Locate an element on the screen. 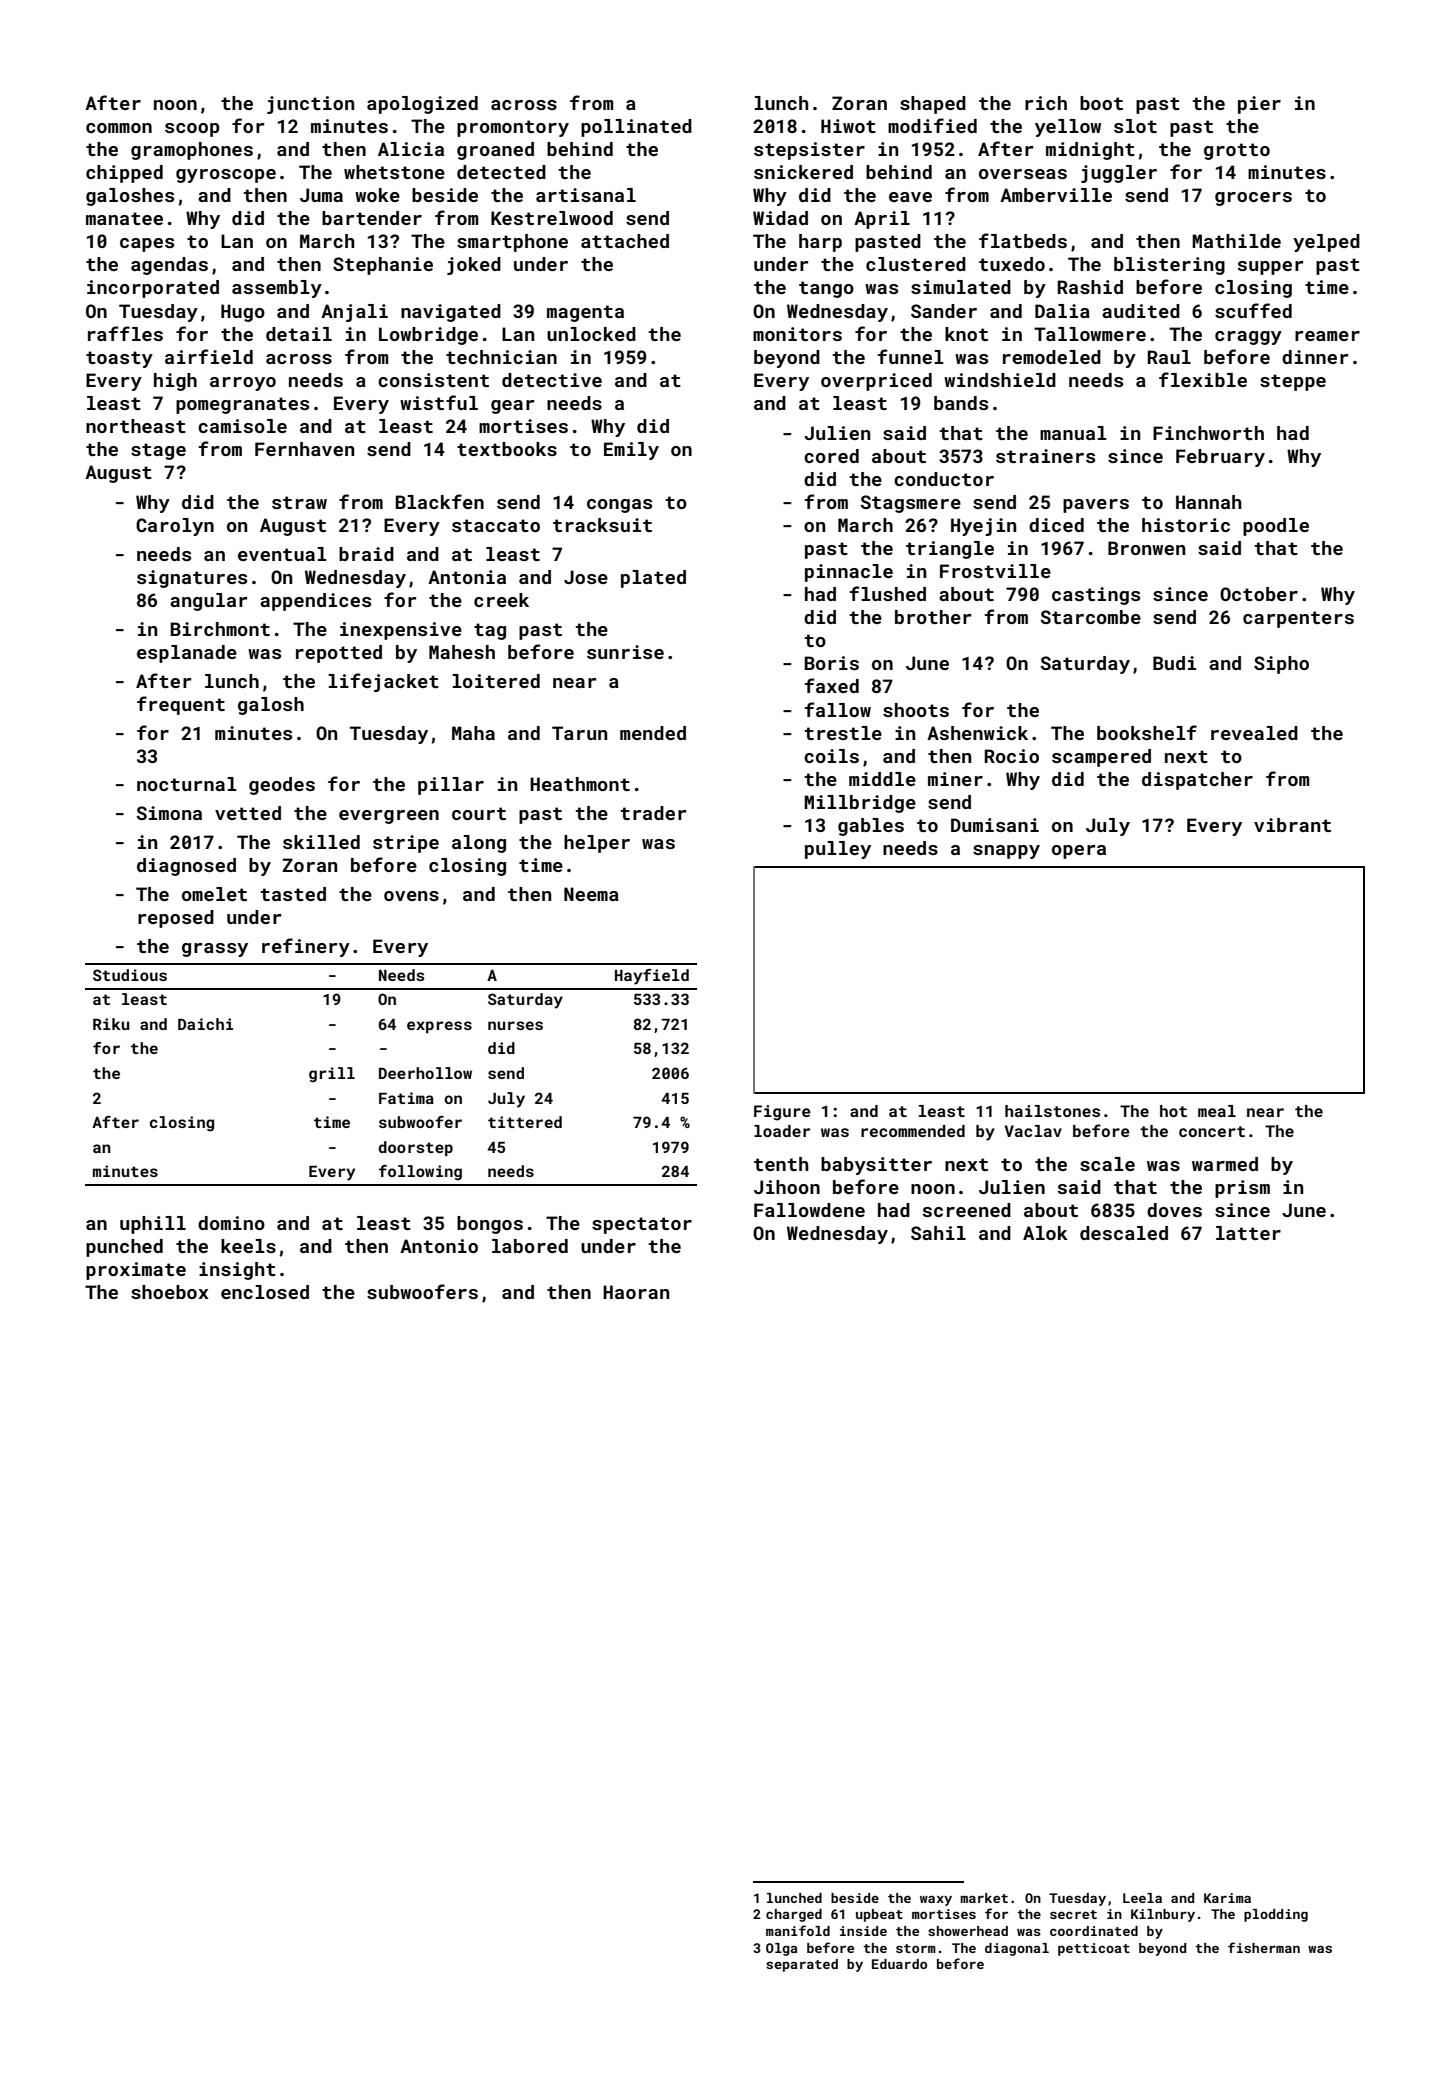 This screenshot has height=2100, width=1450. pier is located at coordinates (1259, 105).
